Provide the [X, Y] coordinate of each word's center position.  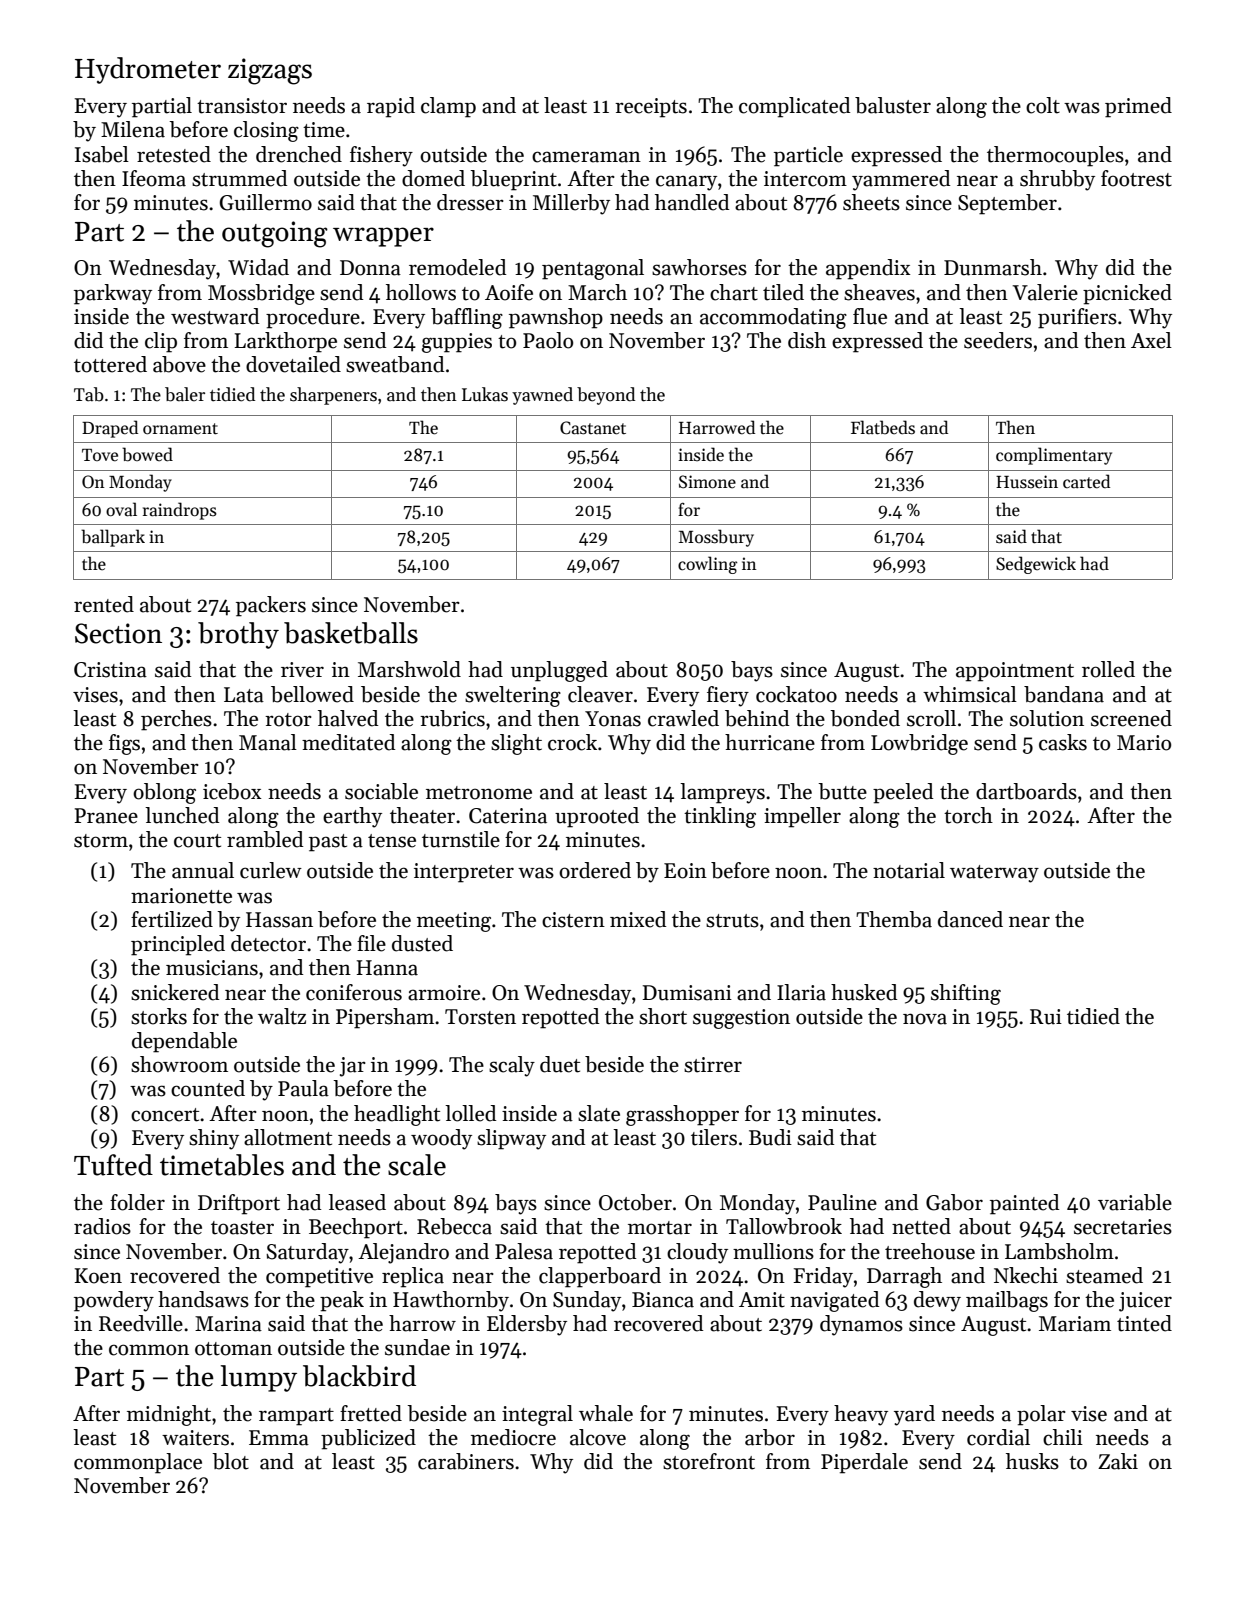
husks [1032, 1461]
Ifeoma [154, 178]
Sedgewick [1036, 565]
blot [230, 1461]
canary [686, 183]
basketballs [351, 633]
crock [572, 742]
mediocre [513, 1437]
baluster [893, 105]
